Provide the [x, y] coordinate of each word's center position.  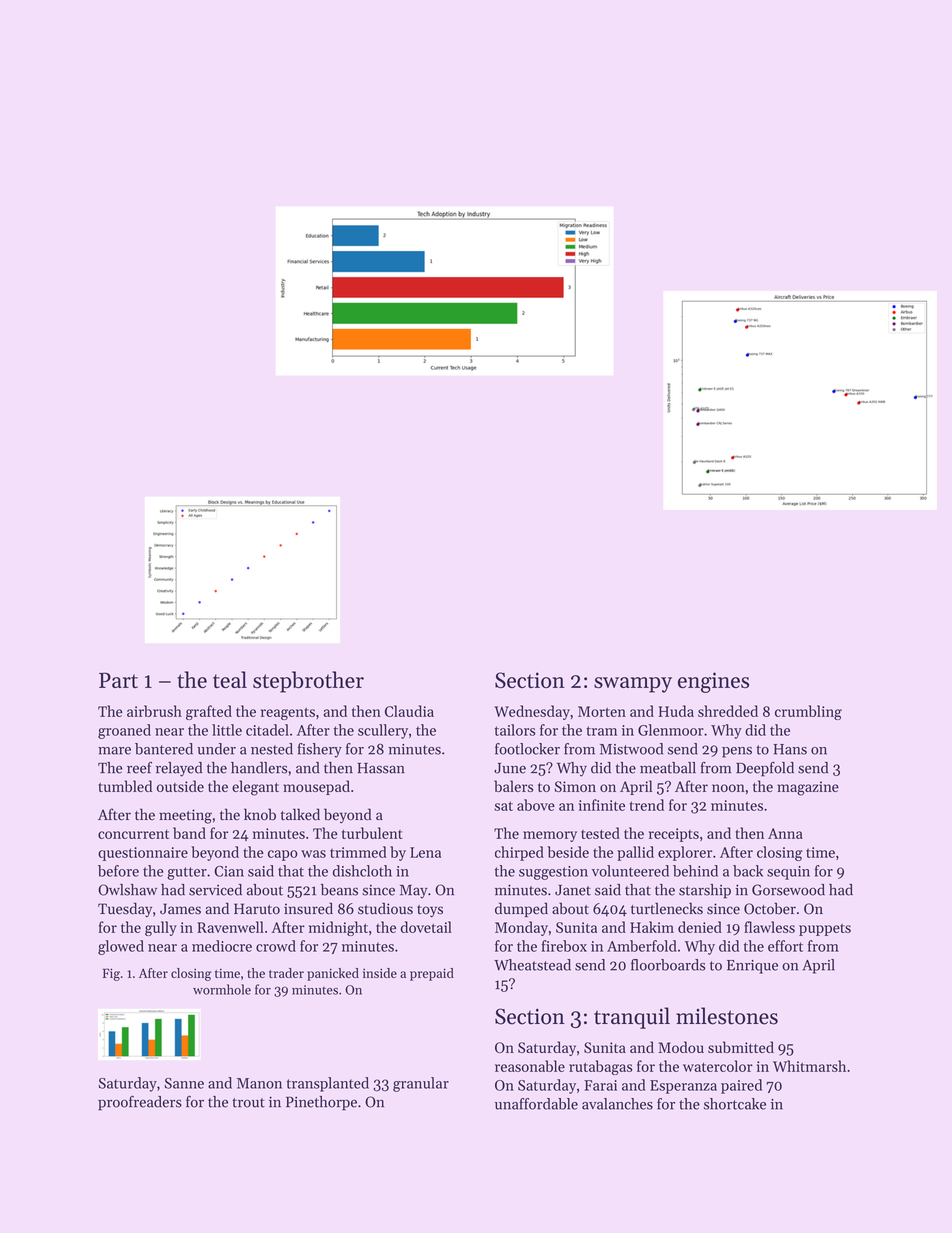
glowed [121, 947]
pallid [635, 853]
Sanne [184, 1083]
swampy [633, 685]
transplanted [328, 1084]
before [118, 871]
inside [380, 973]
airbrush [154, 711]
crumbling [808, 712]
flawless [769, 927]
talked [300, 814]
